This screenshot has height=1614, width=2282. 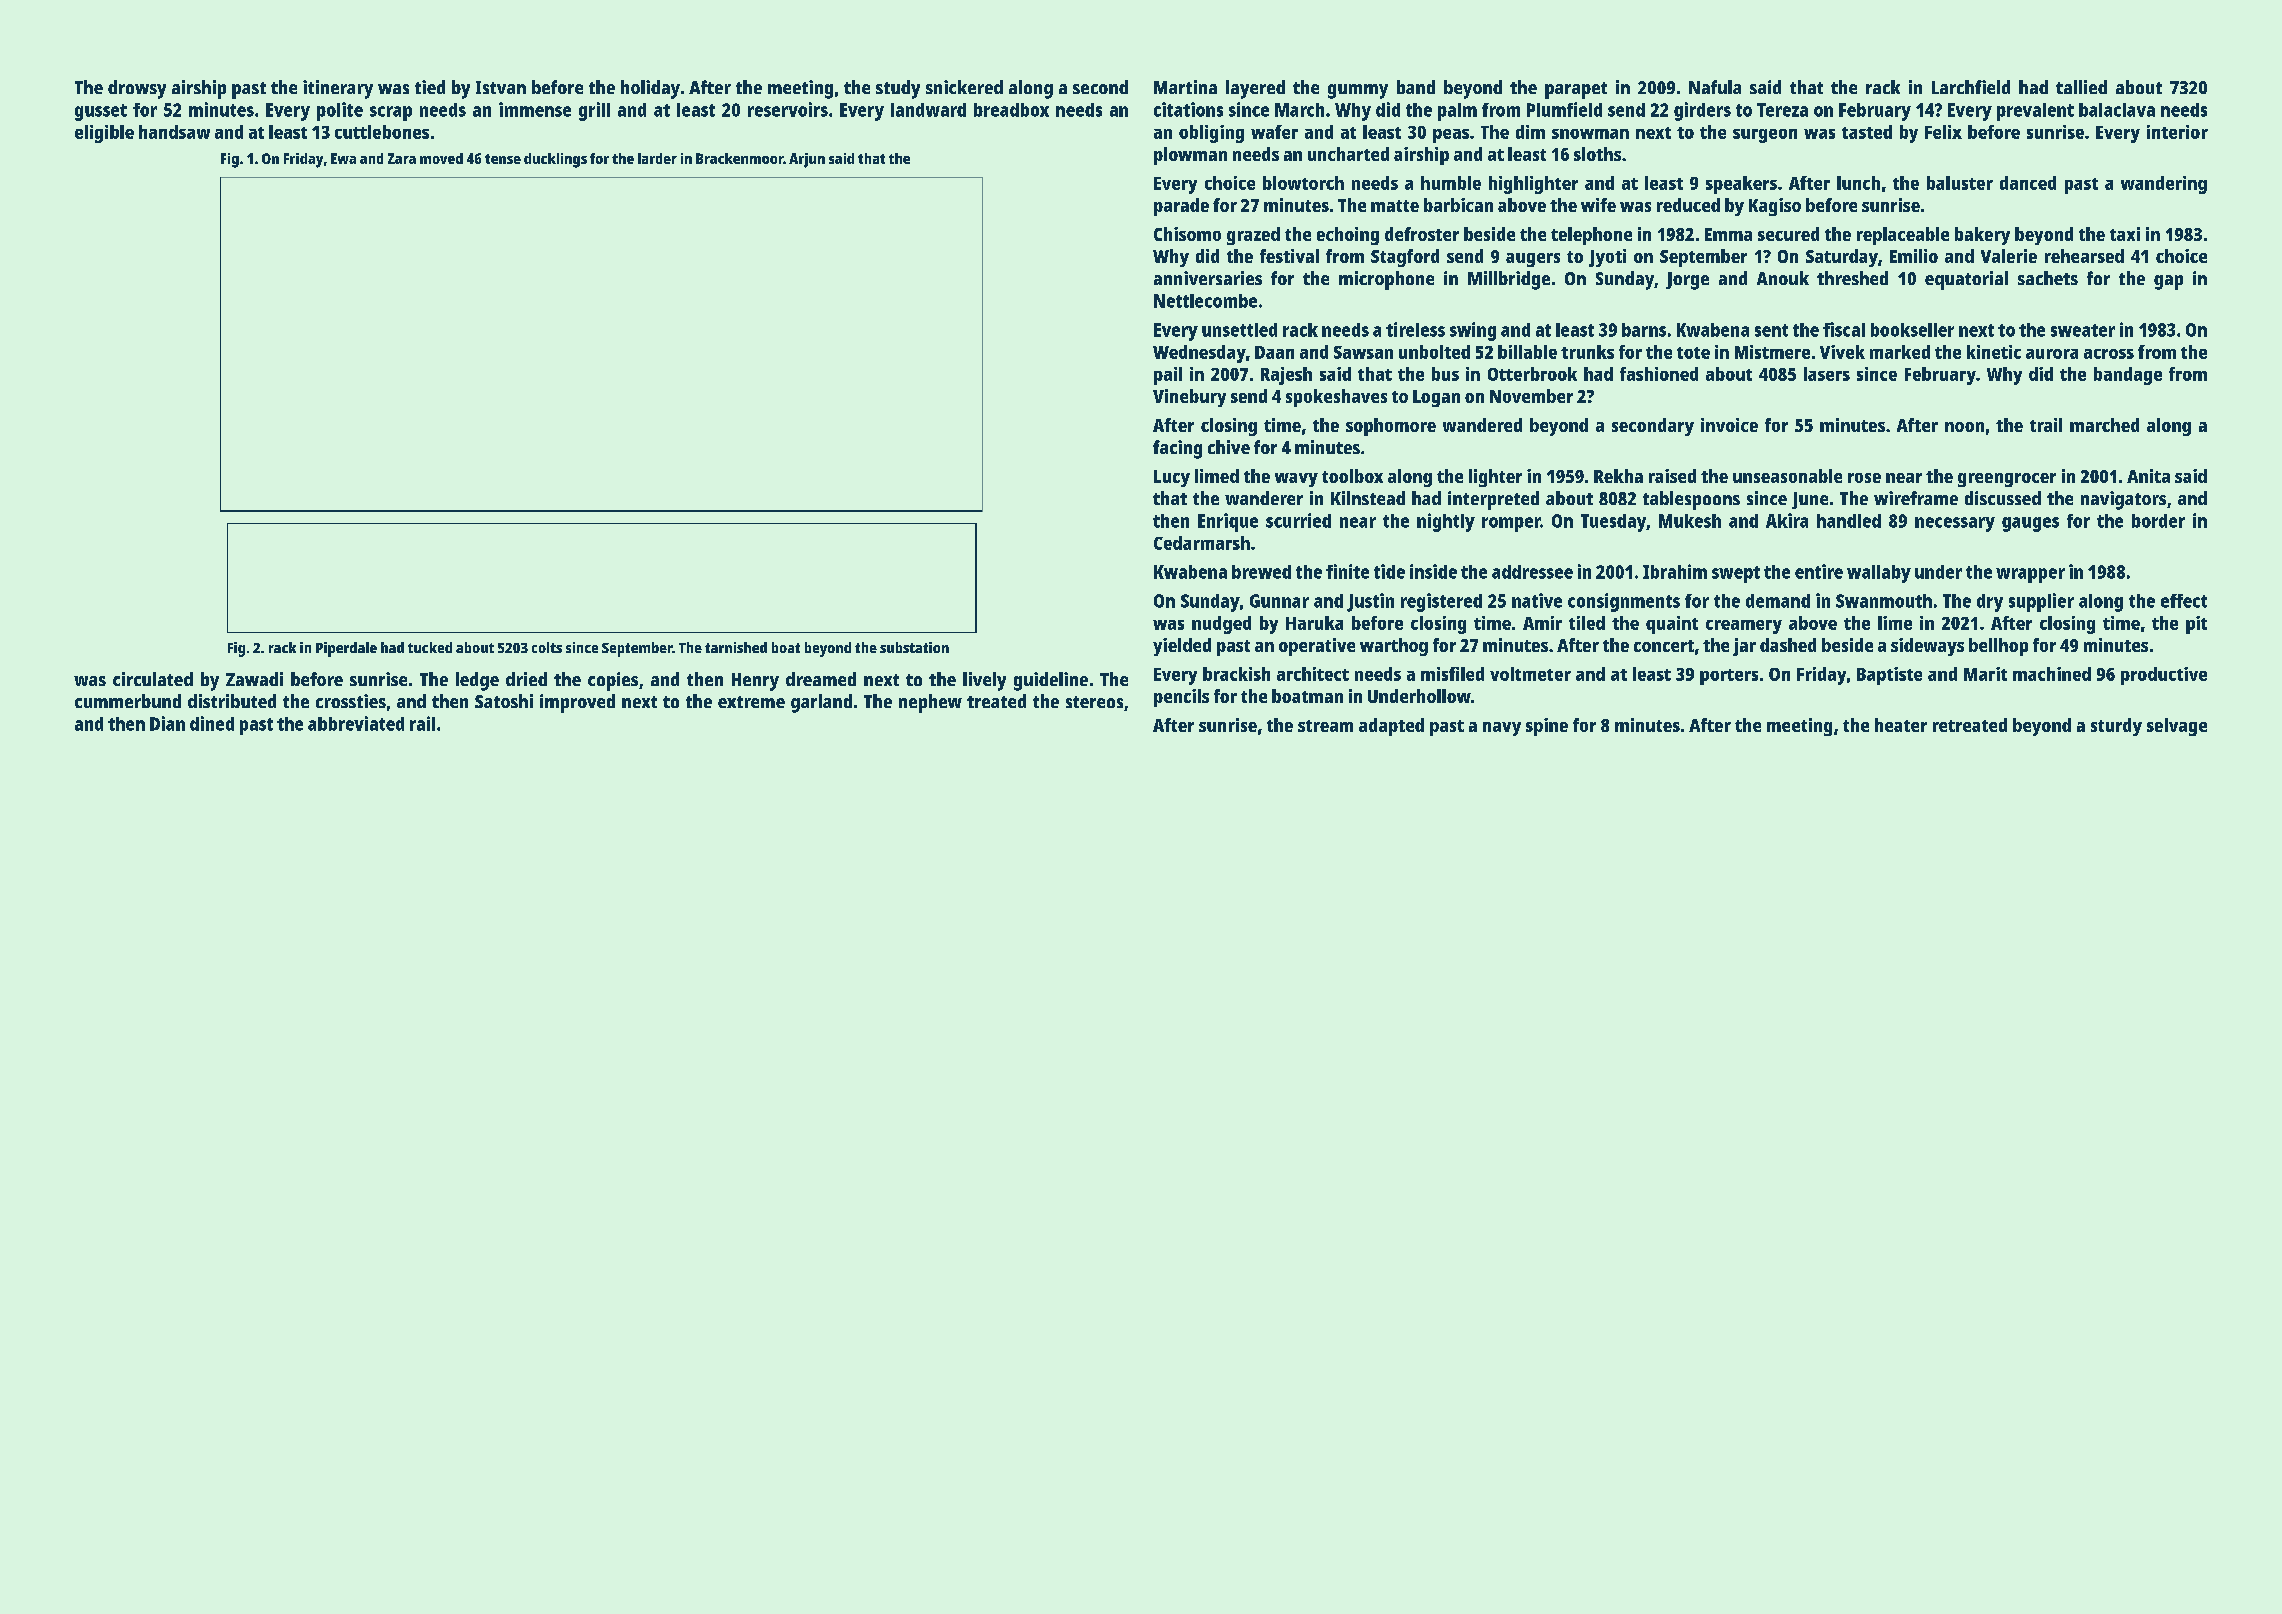 I want to click on Piperdale, so click(x=346, y=649).
